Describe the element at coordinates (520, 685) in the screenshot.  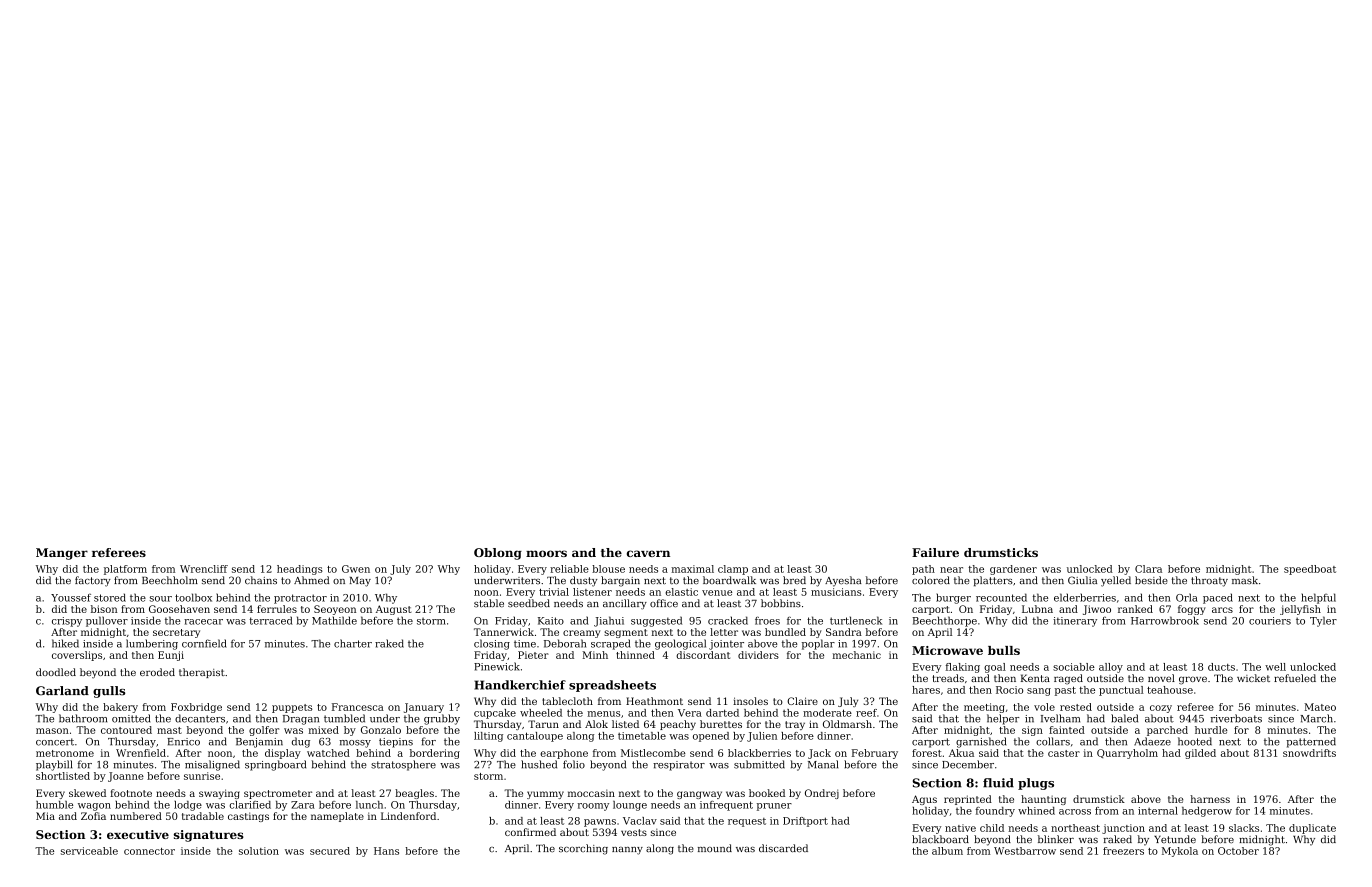
I see `Handkerchief` at that location.
